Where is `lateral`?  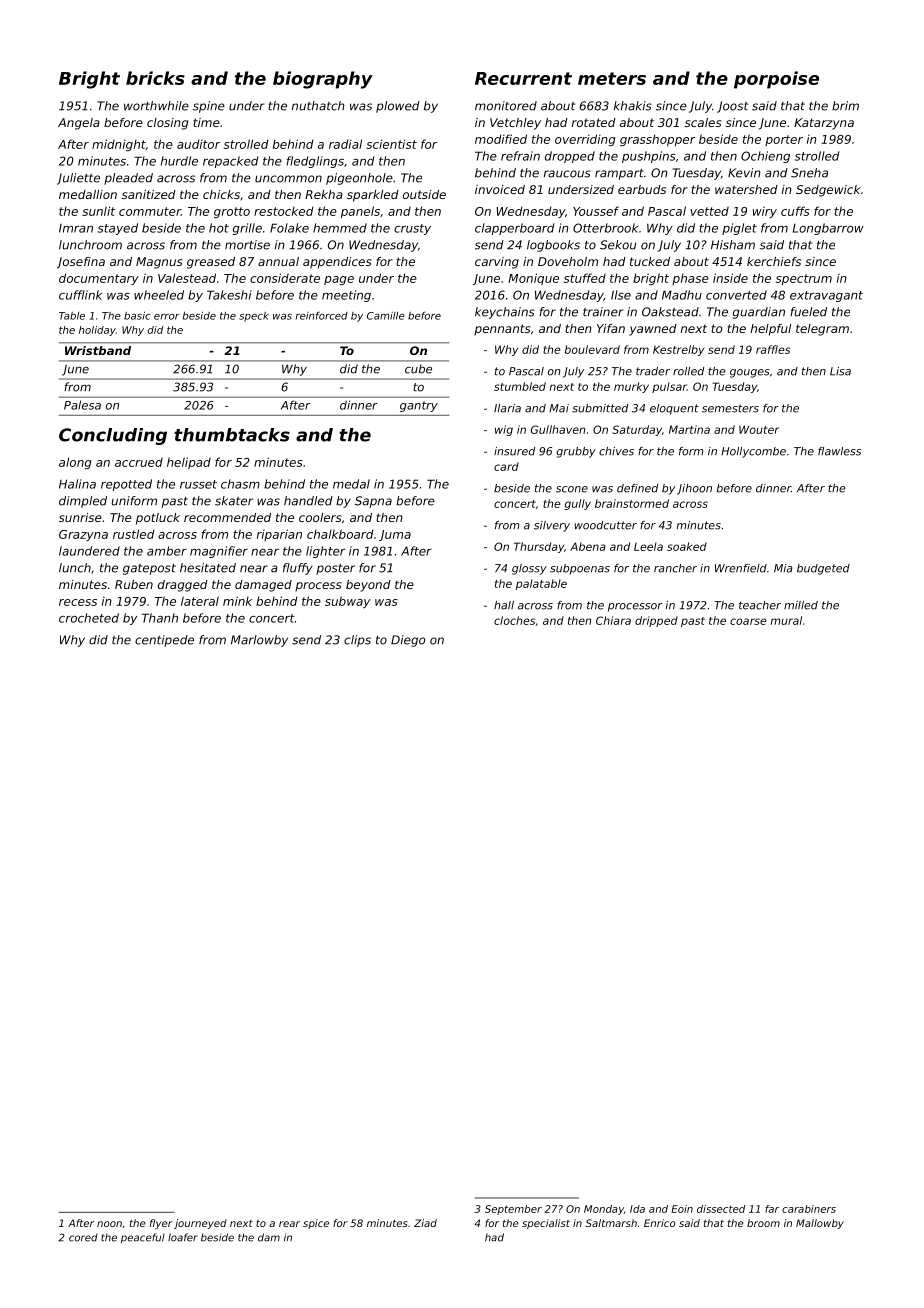
lateral is located at coordinates (200, 601).
